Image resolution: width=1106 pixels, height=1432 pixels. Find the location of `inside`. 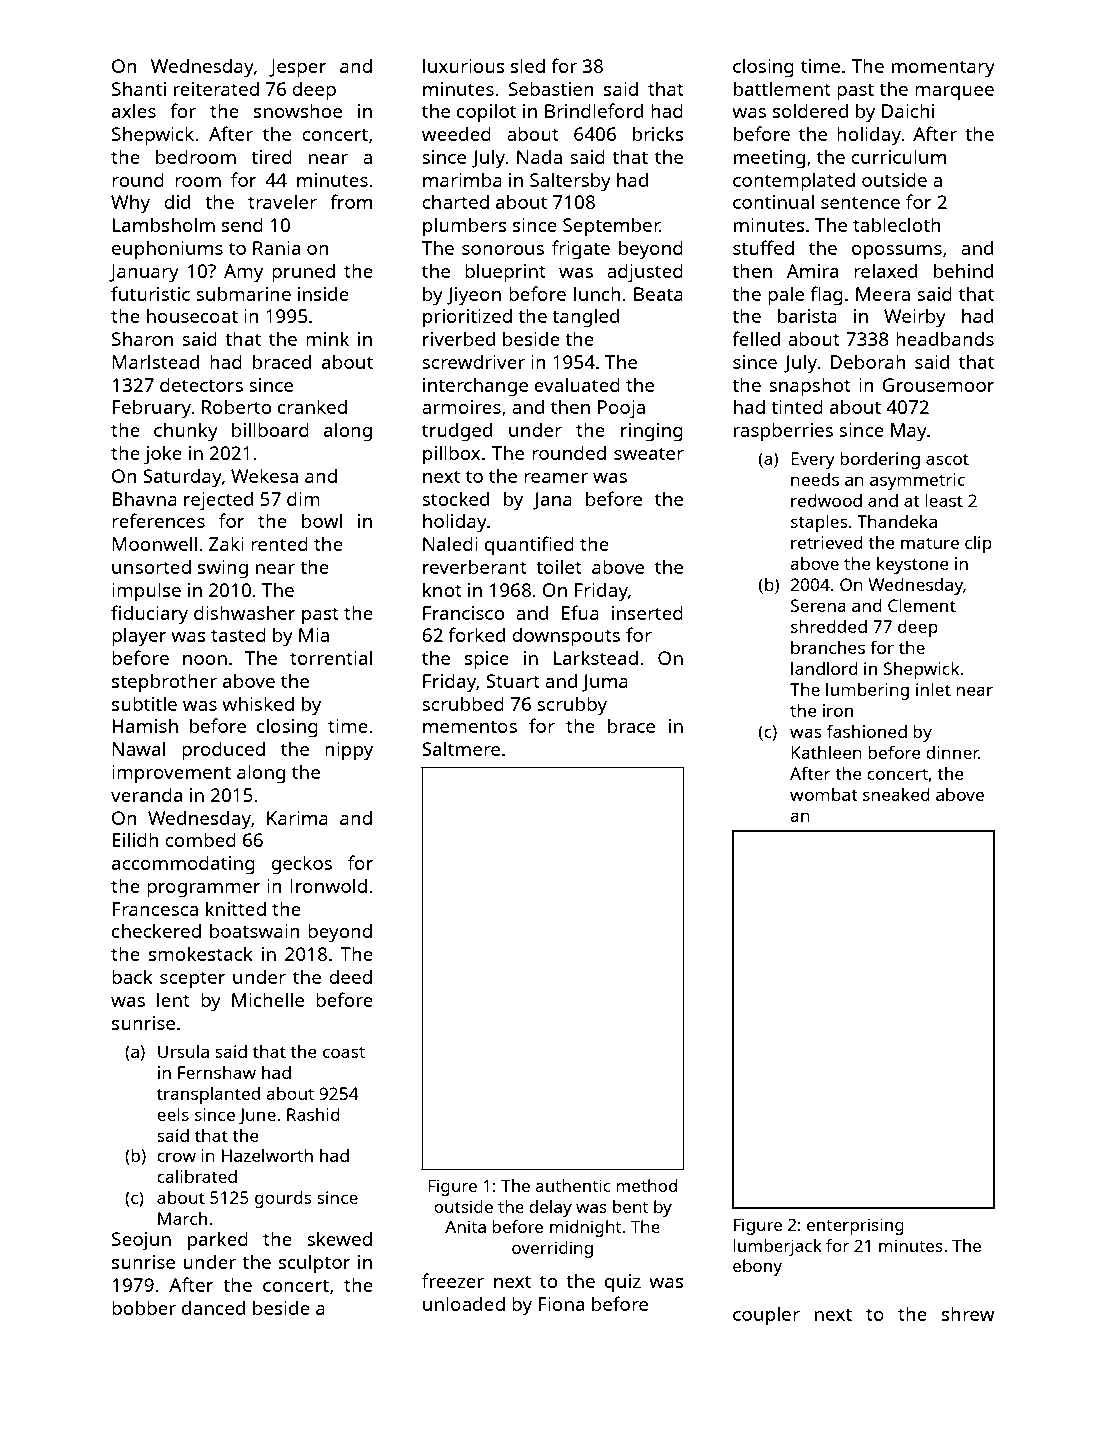

inside is located at coordinates (323, 294).
